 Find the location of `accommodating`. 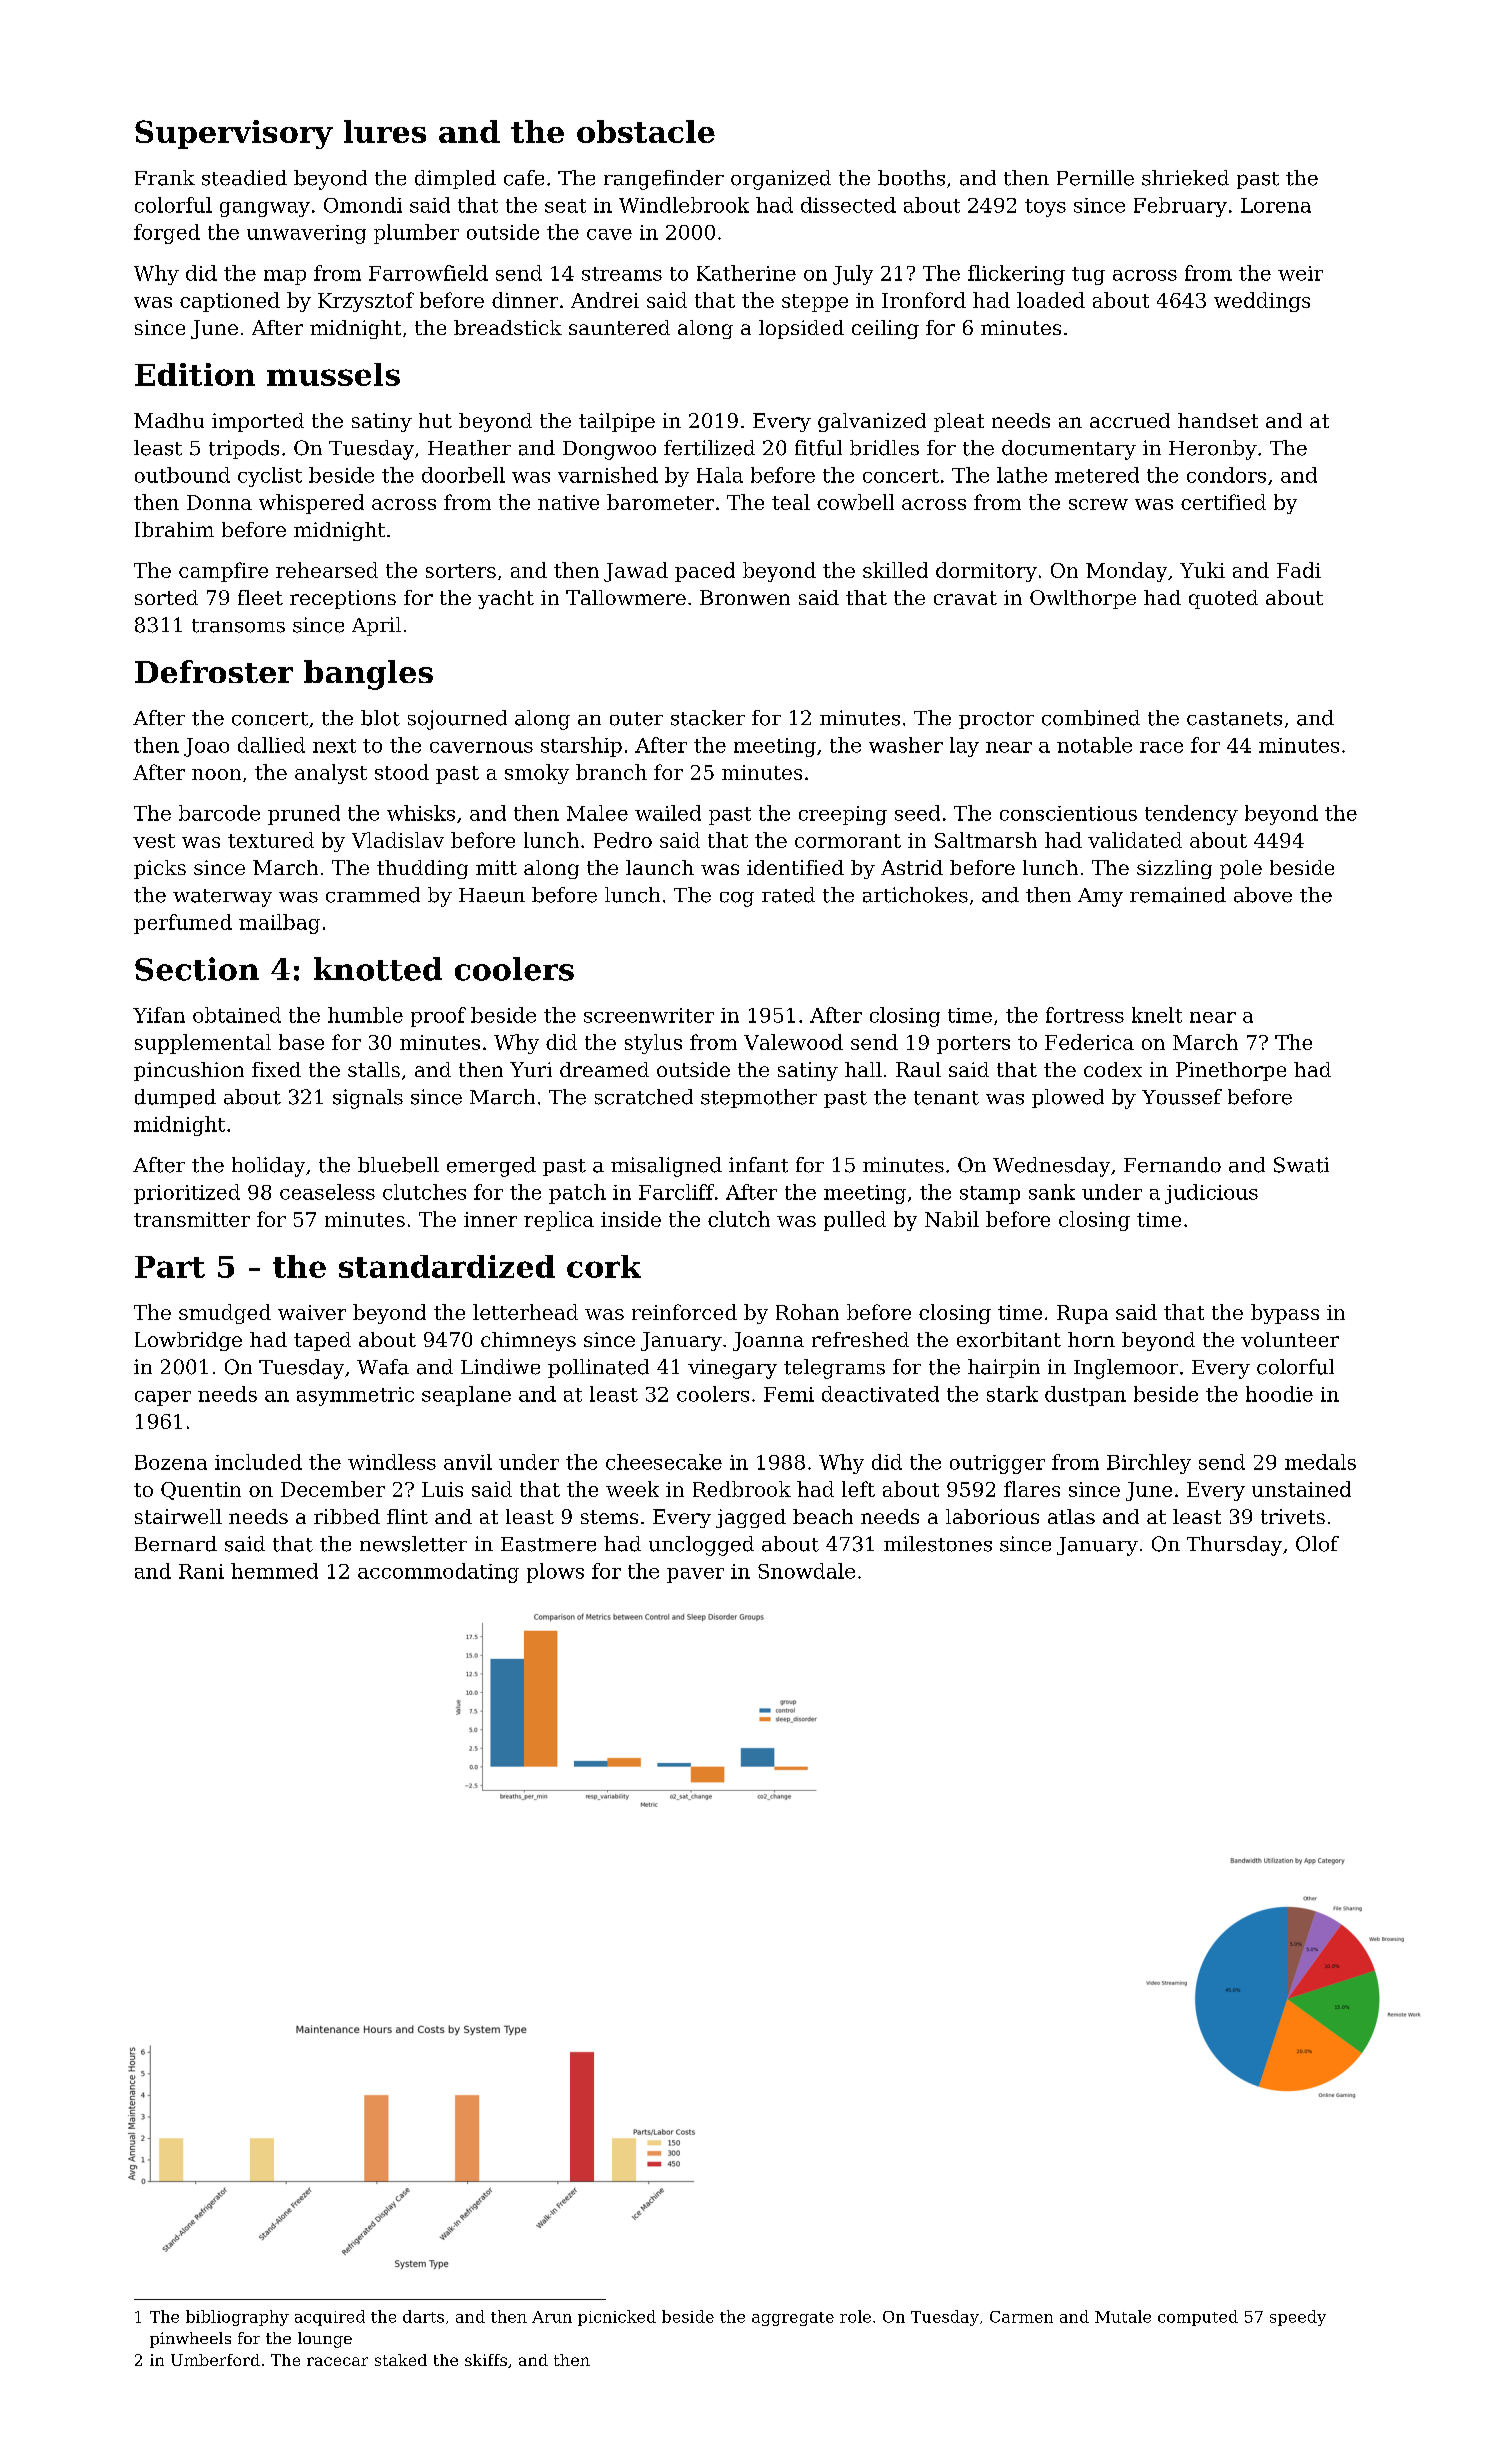

accommodating is located at coordinates (438, 1573).
